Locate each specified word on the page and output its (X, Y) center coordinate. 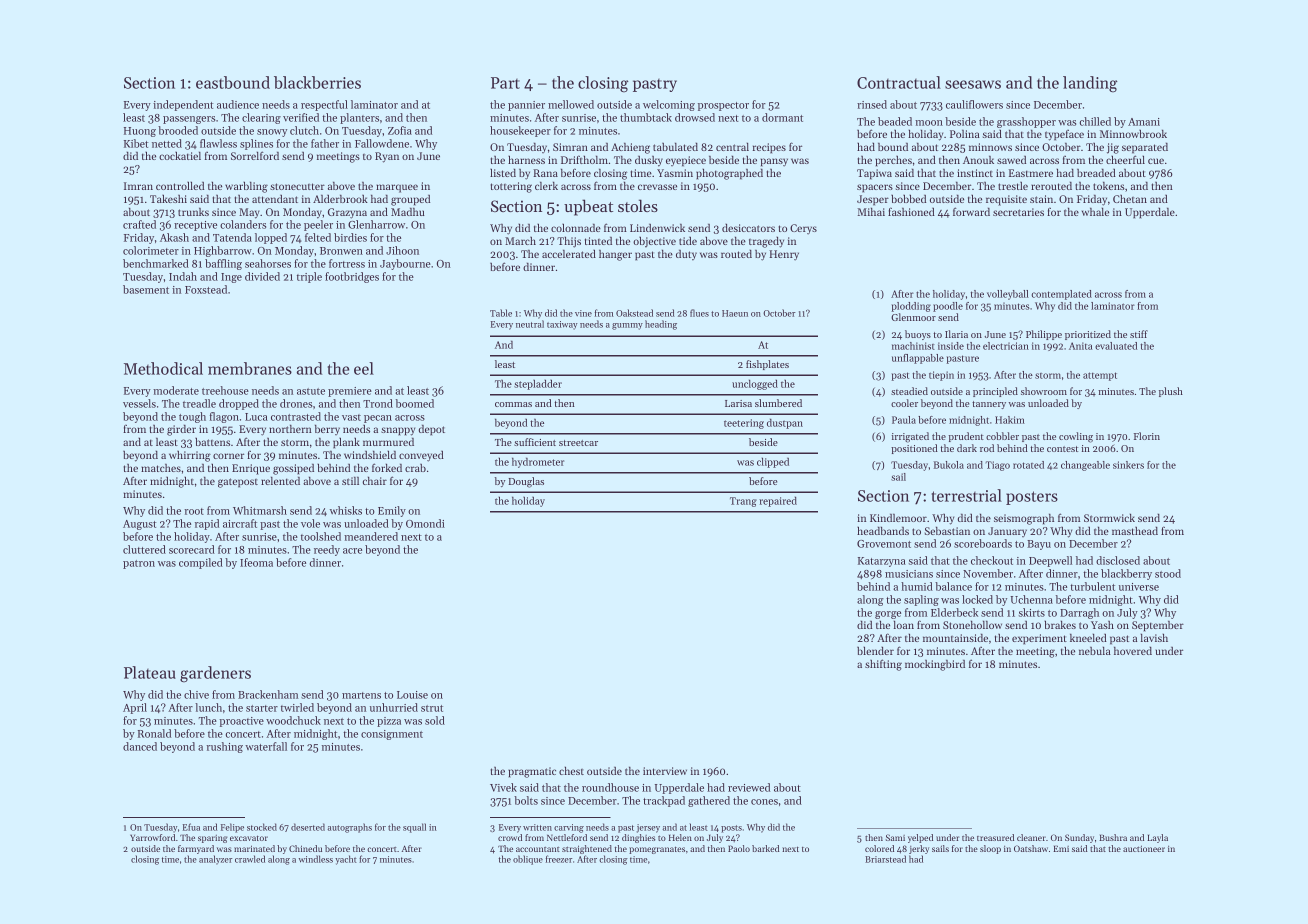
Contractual (899, 82)
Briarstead (885, 859)
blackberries (317, 82)
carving (569, 828)
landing (1090, 84)
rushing (224, 747)
